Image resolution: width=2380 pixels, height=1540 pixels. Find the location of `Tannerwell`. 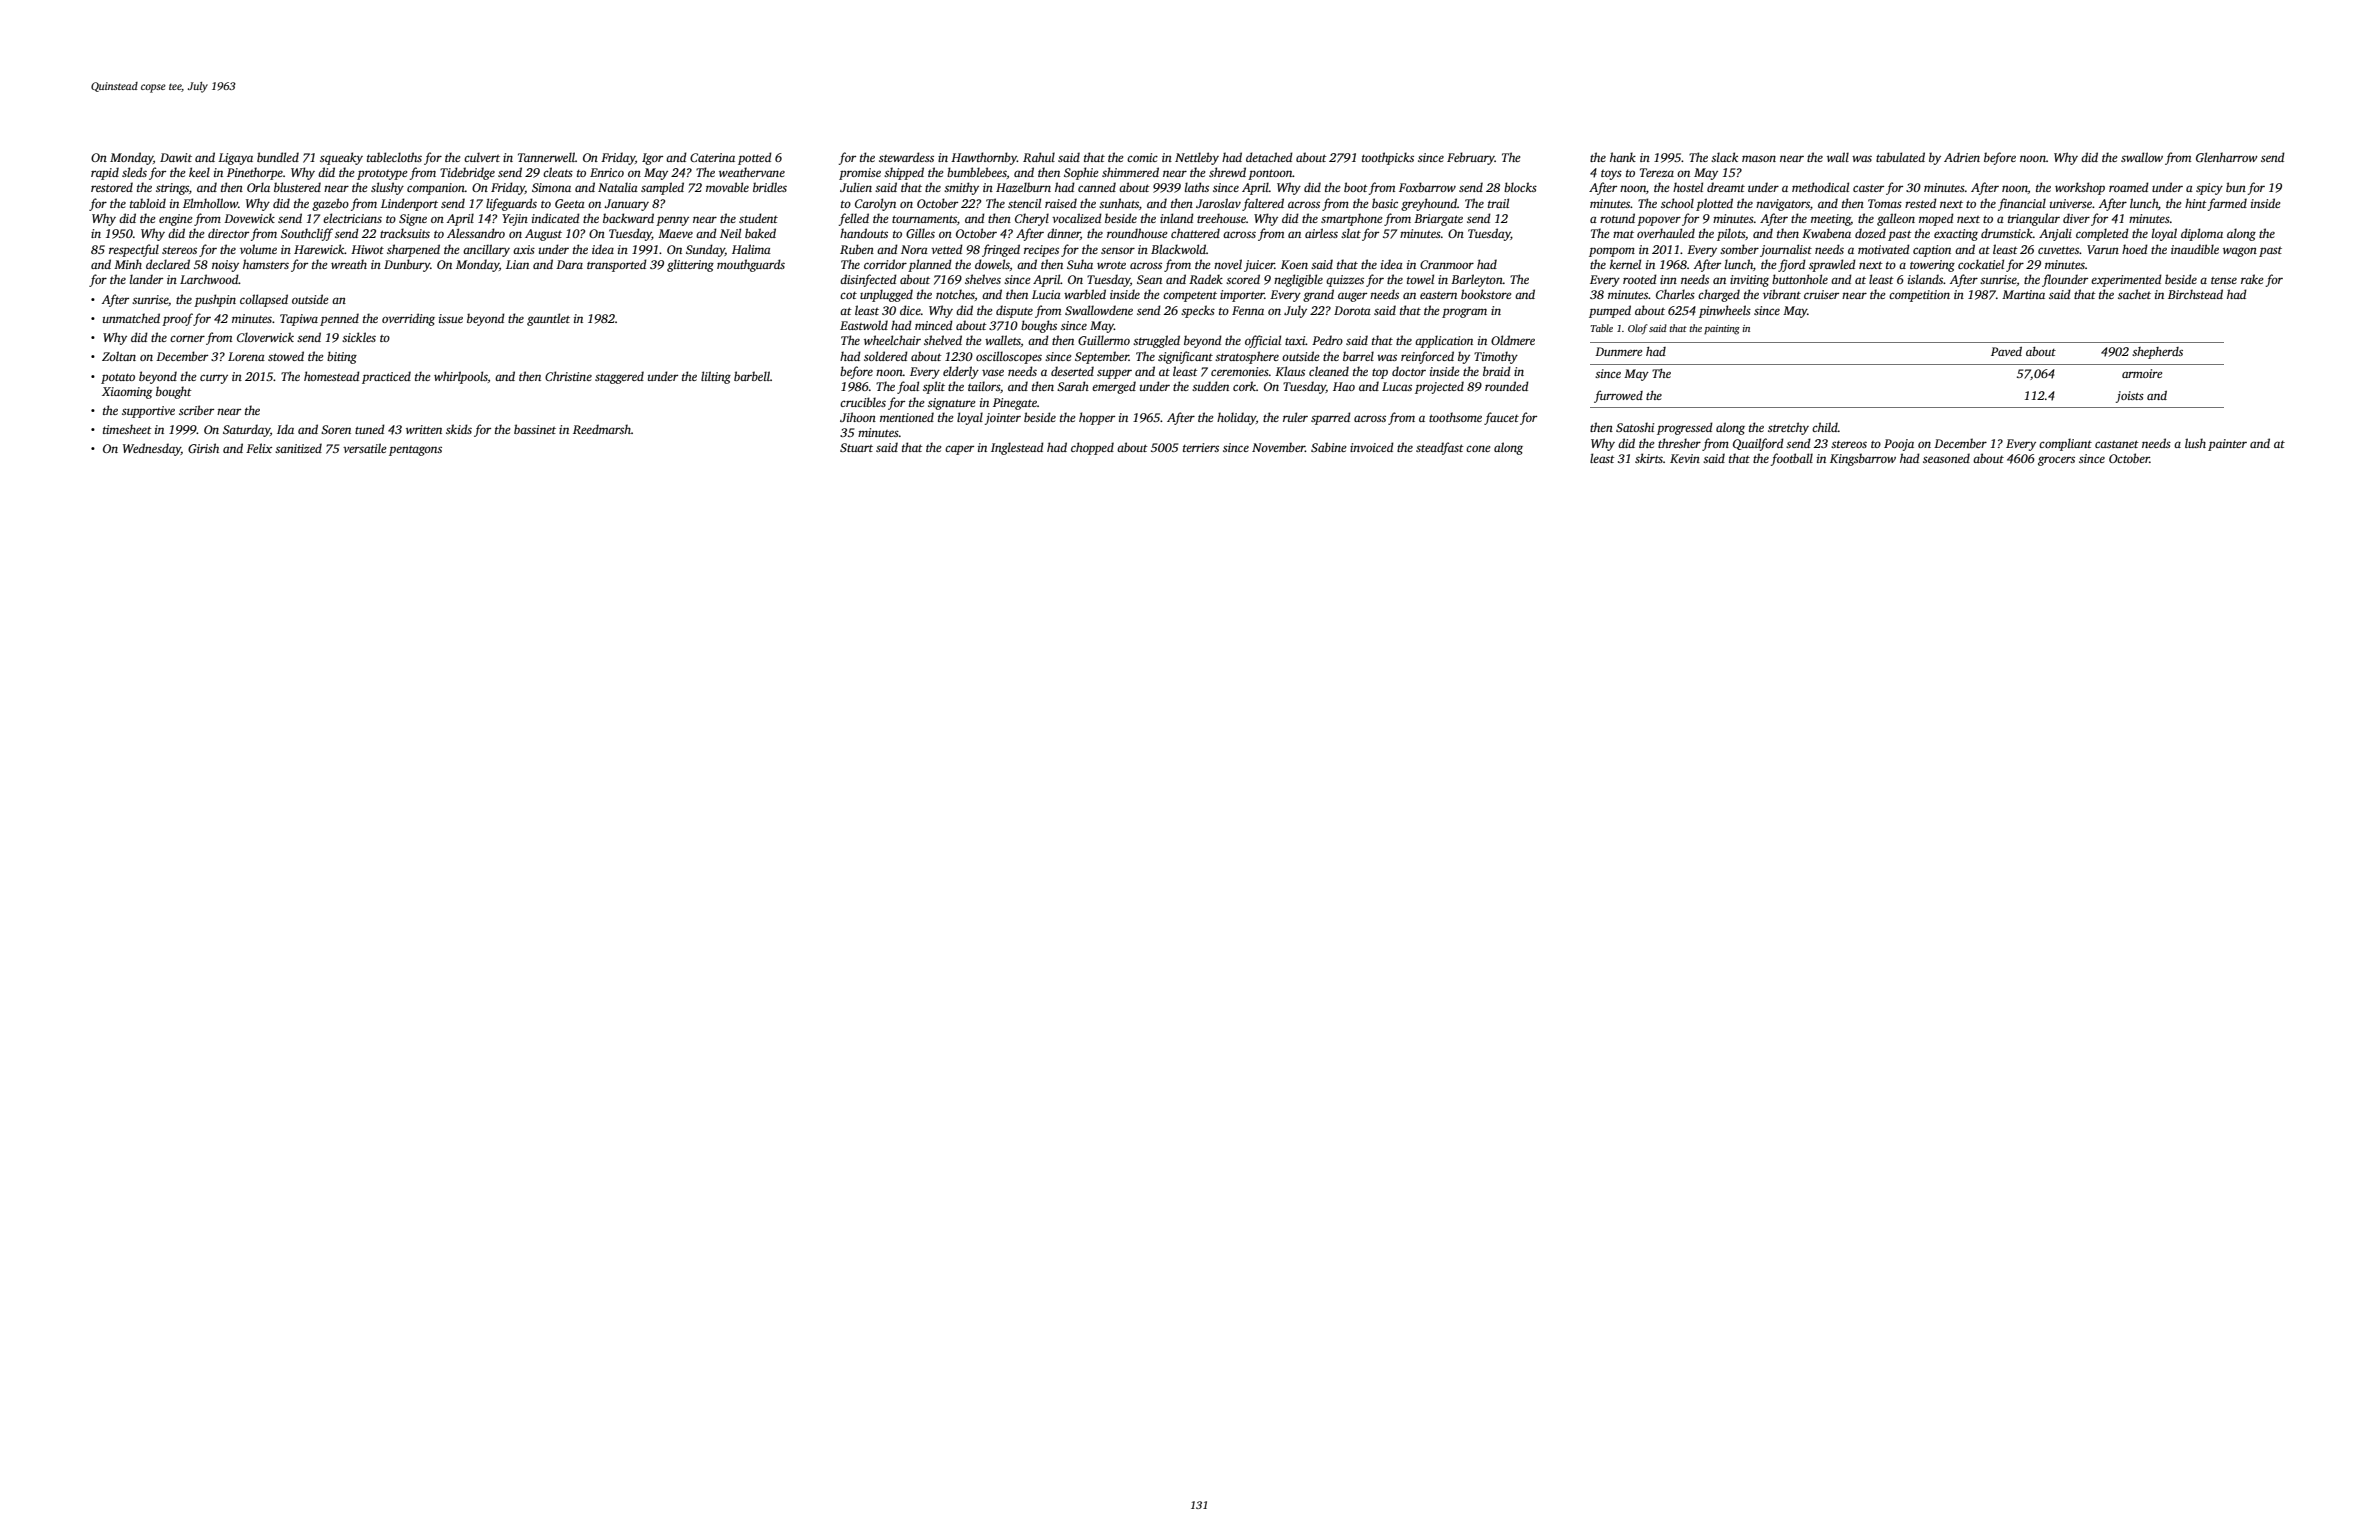

Tannerwell is located at coordinates (546, 157).
